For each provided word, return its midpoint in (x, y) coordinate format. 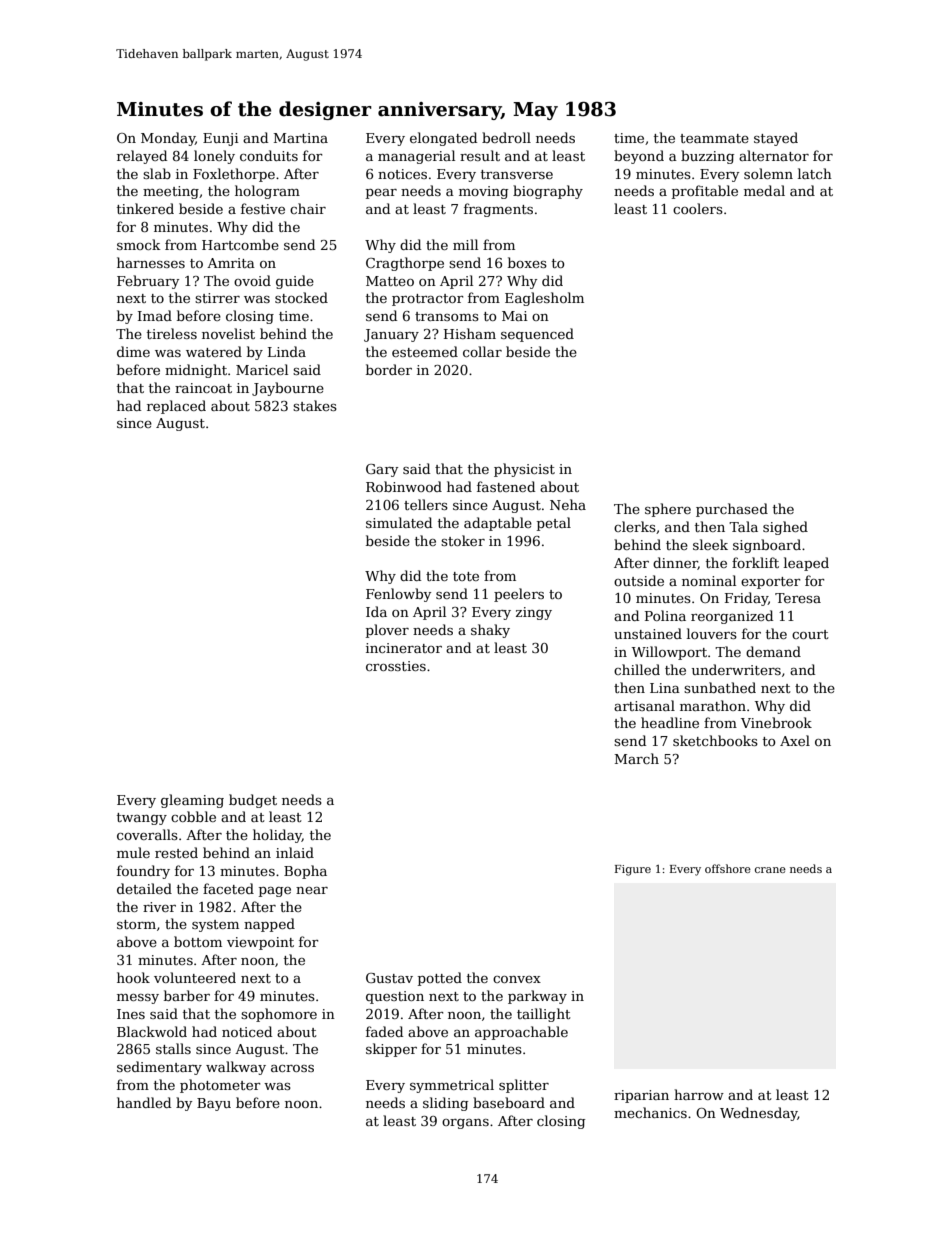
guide (295, 282)
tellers (426, 504)
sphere (668, 510)
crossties (396, 666)
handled (144, 1102)
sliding (445, 1104)
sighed (785, 528)
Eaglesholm (544, 299)
